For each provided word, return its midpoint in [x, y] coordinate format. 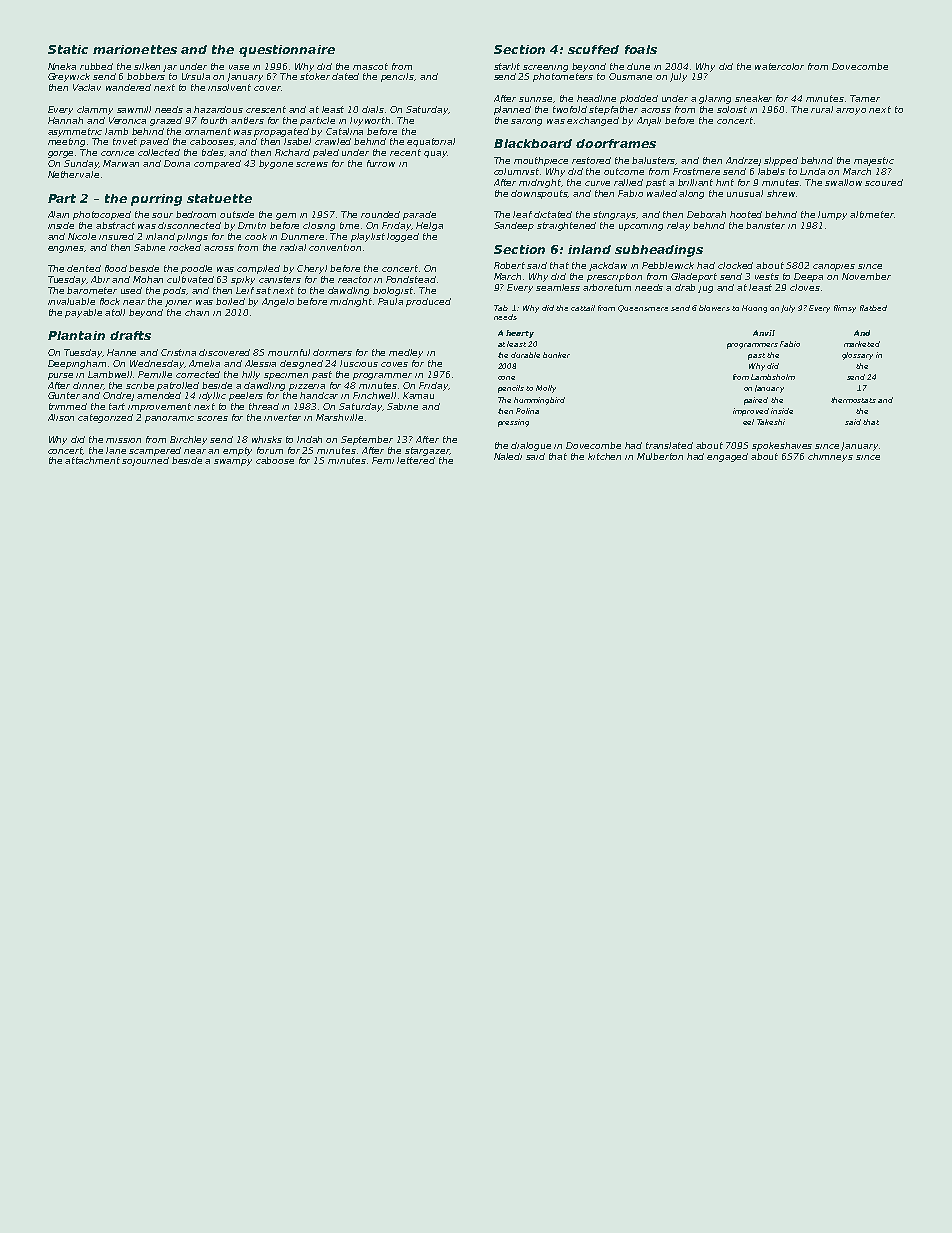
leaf [522, 214]
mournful [289, 352]
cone [506, 378]
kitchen [604, 456]
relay [678, 226]
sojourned [145, 461]
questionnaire [287, 51]
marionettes [135, 49]
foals [641, 49]
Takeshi [771, 422]
